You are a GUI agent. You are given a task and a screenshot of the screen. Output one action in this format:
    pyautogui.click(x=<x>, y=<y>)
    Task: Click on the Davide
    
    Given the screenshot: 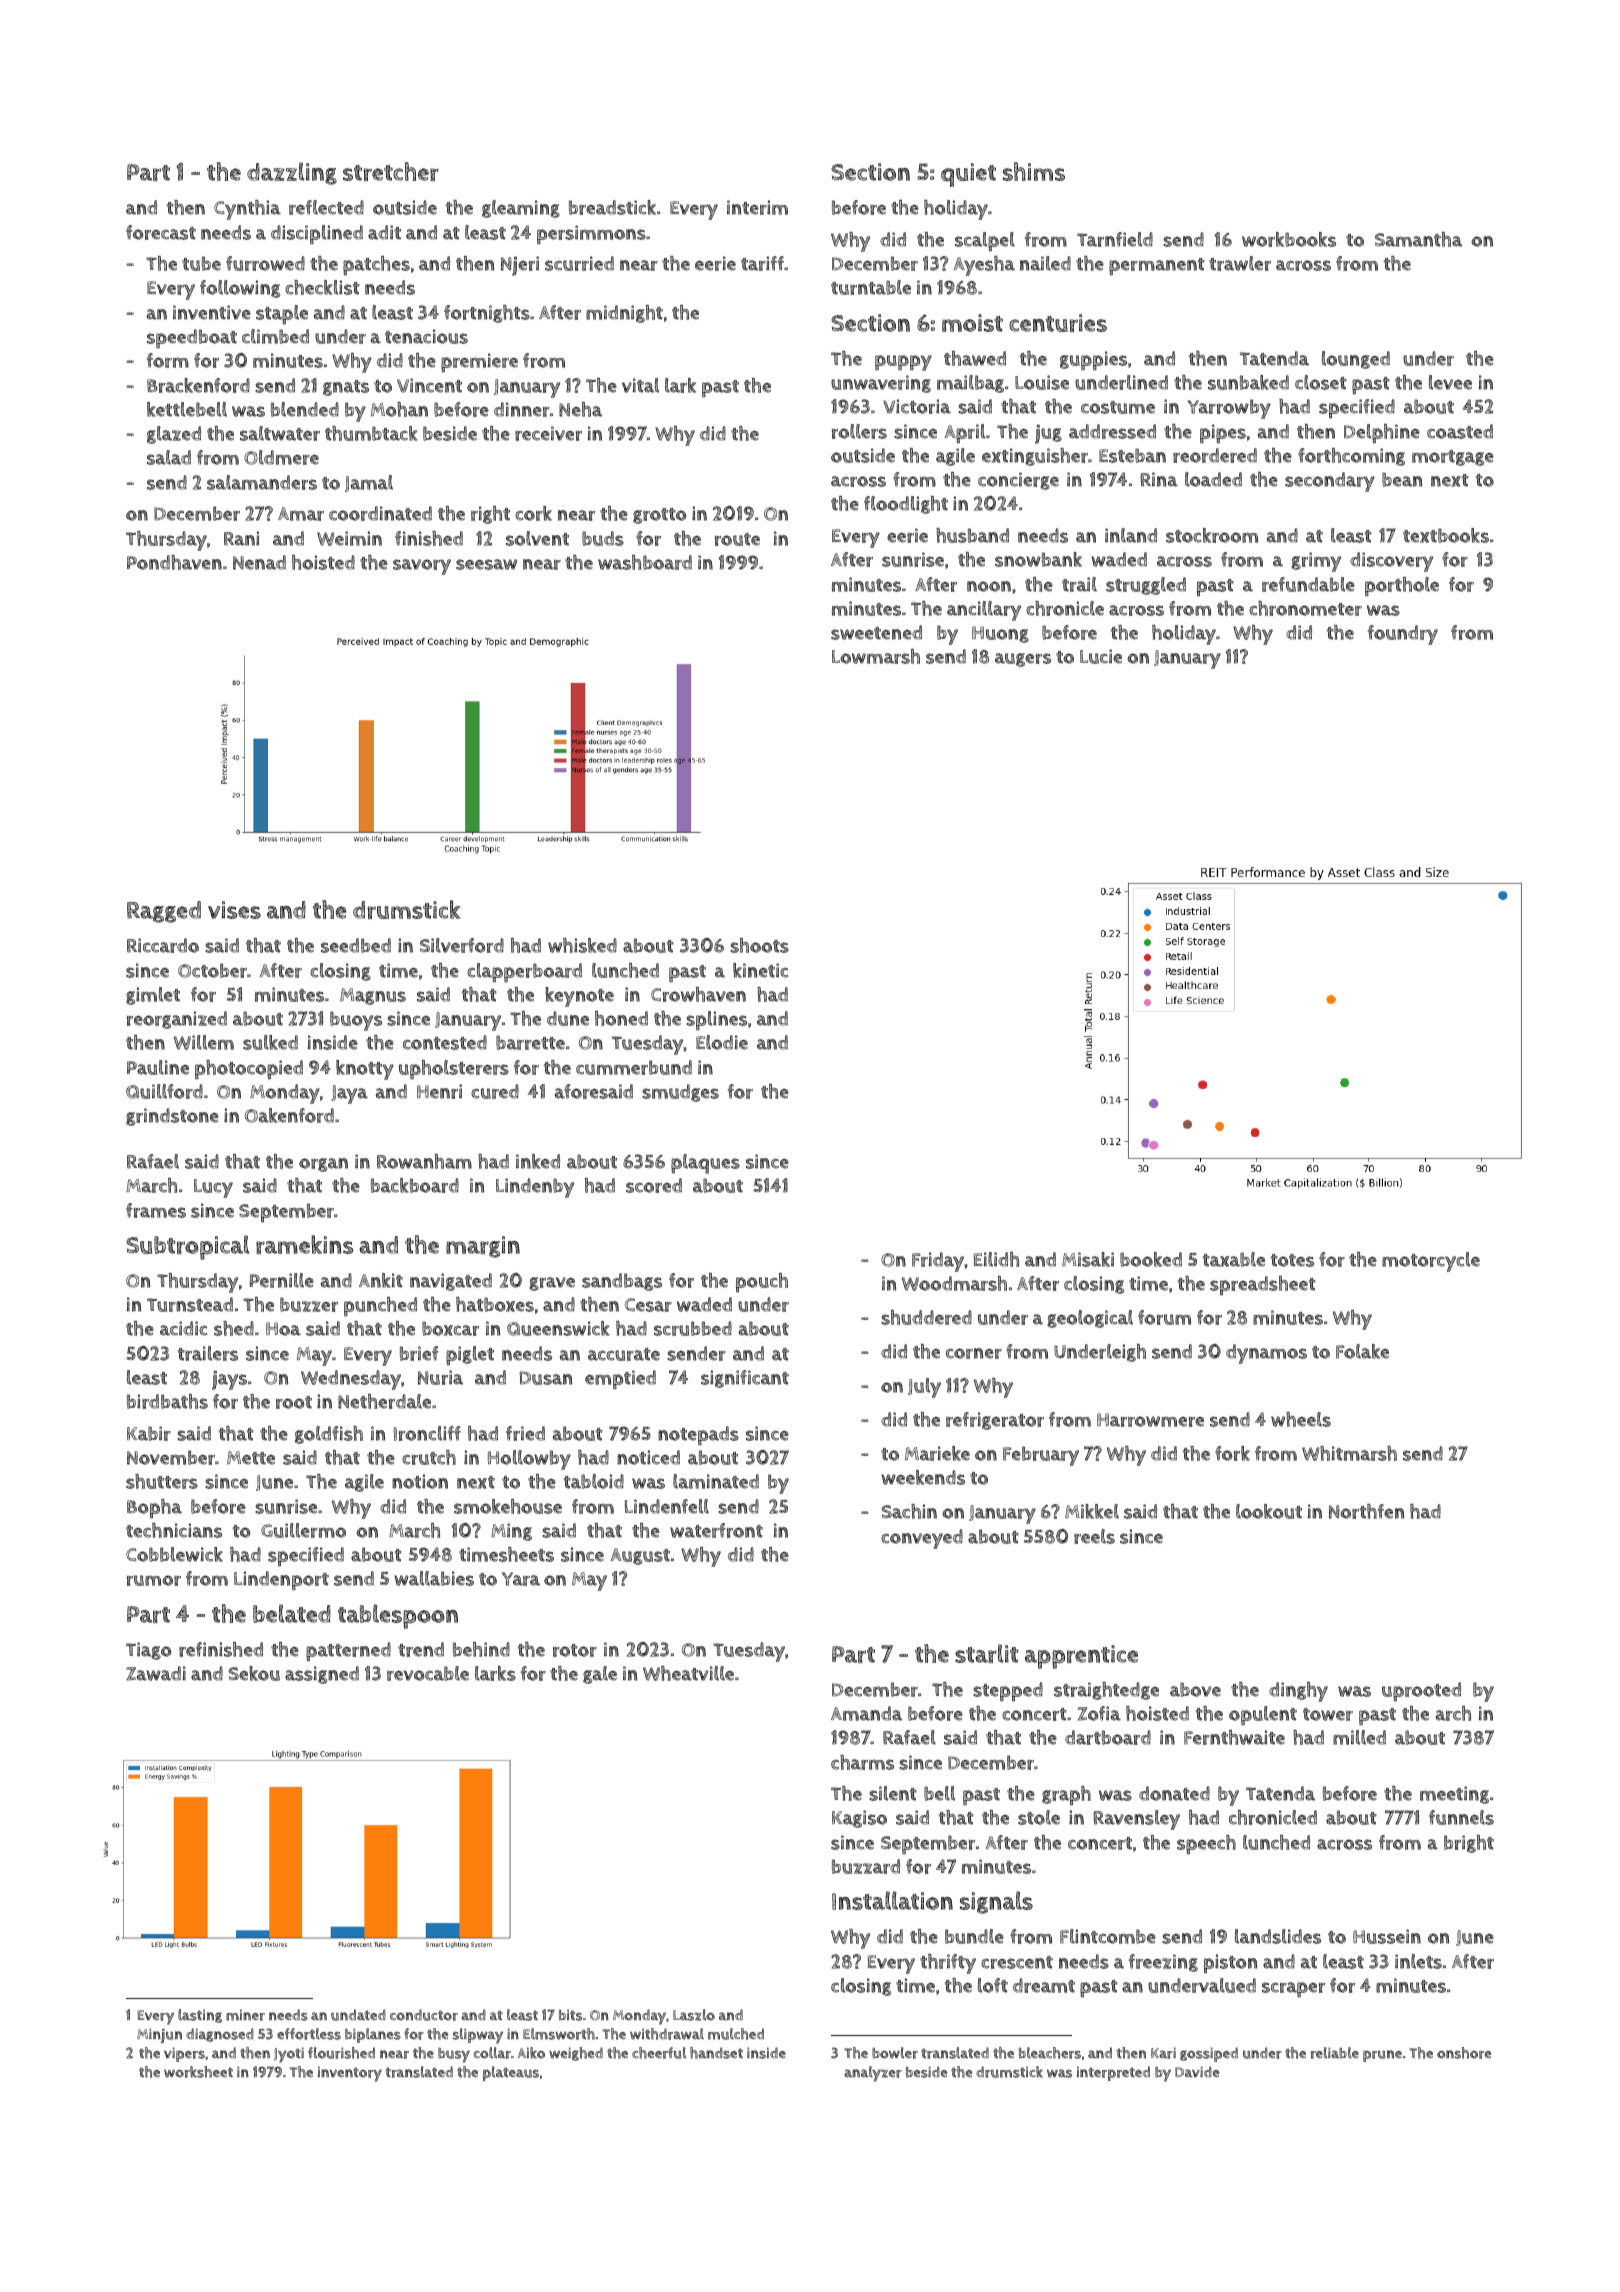 What is the action you would take?
    pyautogui.click(x=1197, y=2072)
